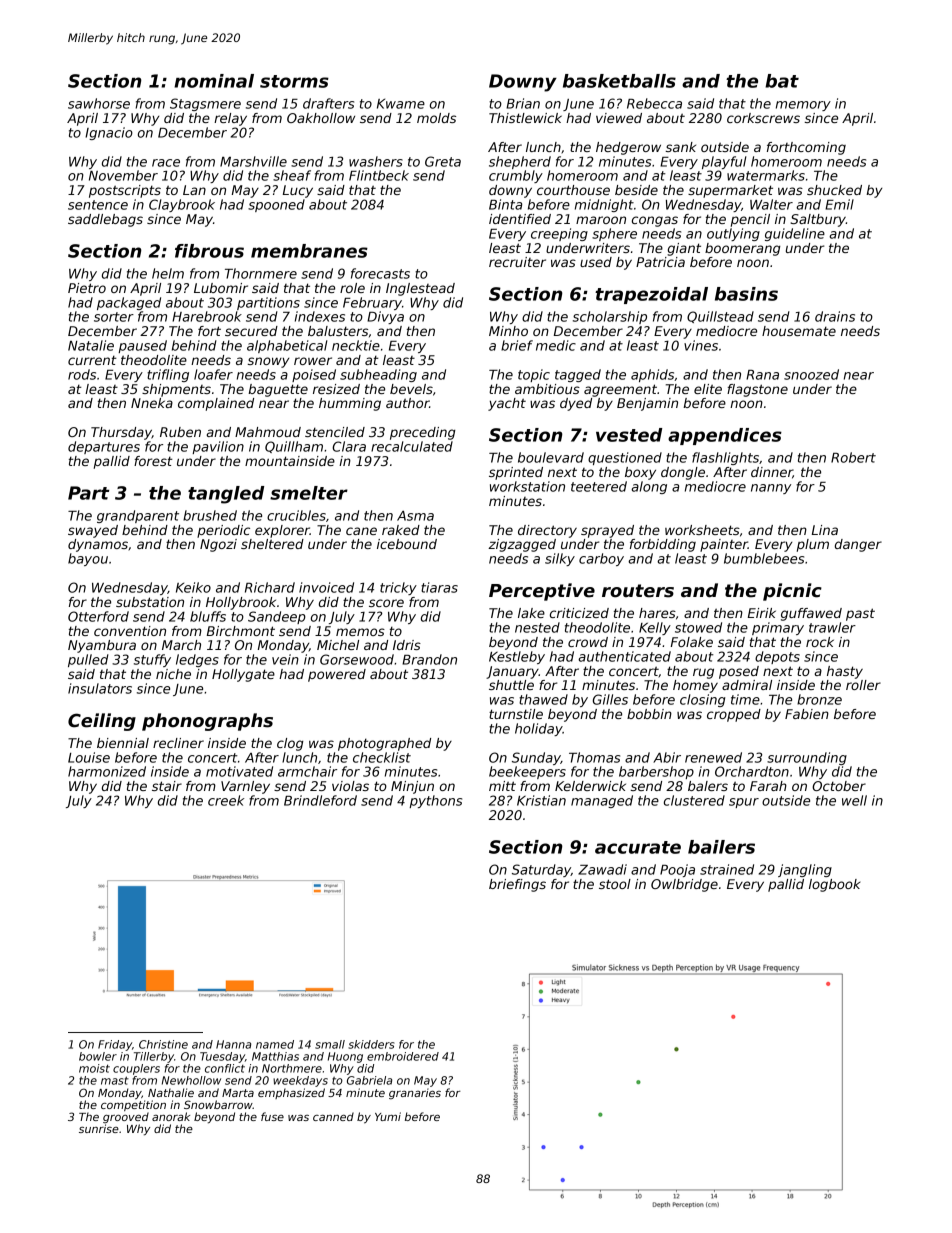 This document has width=952, height=1233. Describe the element at coordinates (272, 1116) in the document. I see `fuse` at that location.
